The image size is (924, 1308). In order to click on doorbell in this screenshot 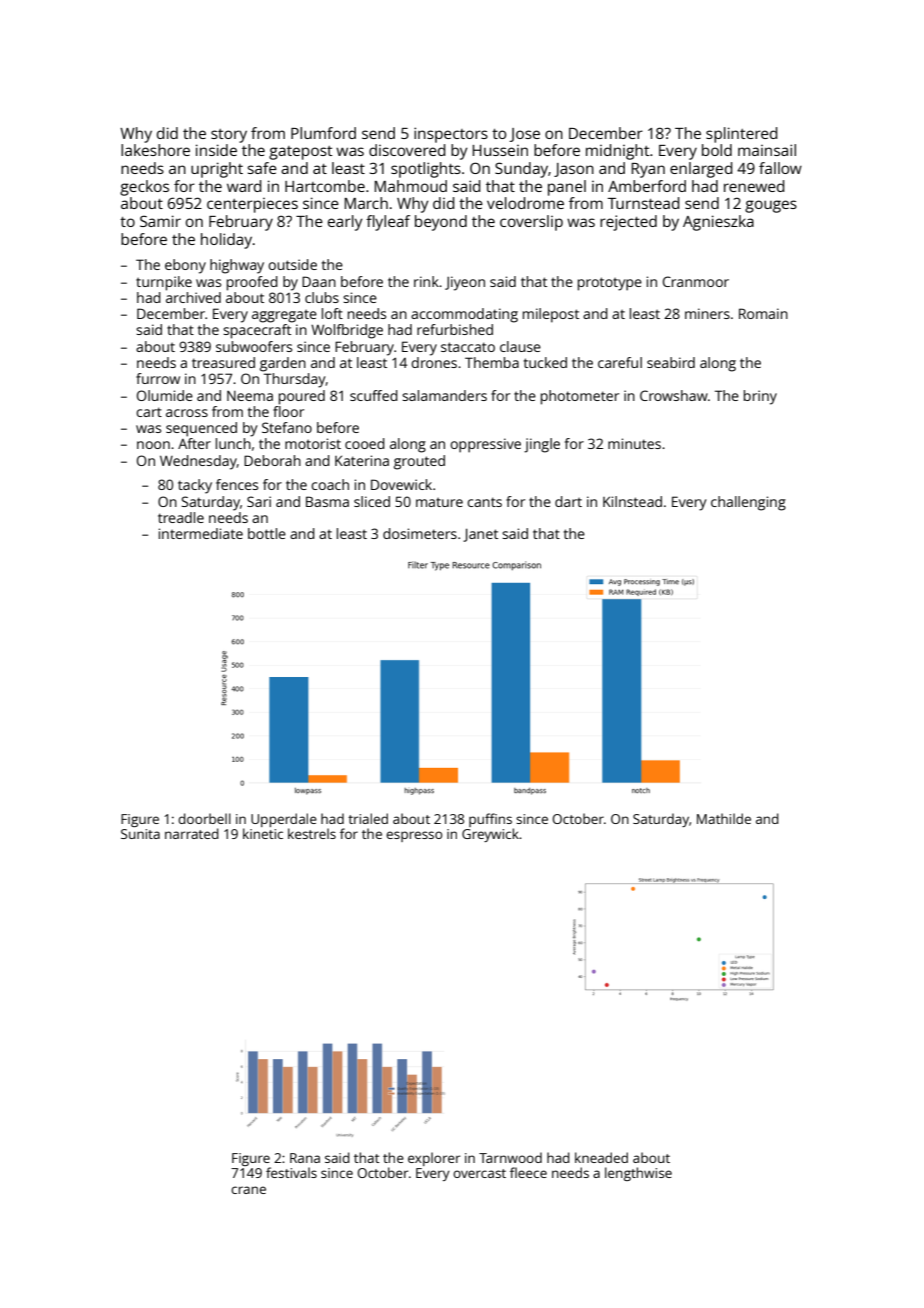, I will do `click(204, 818)`.
